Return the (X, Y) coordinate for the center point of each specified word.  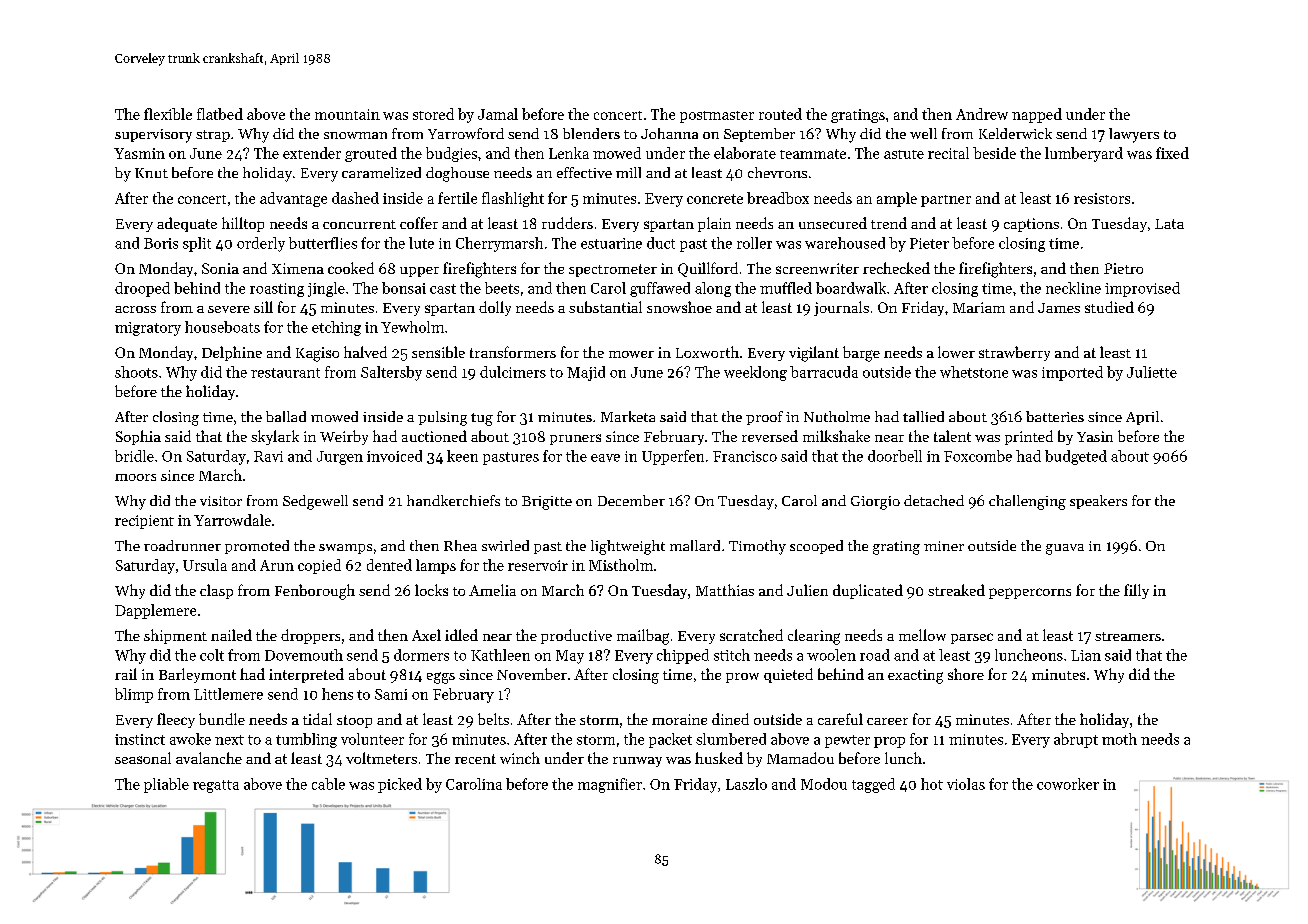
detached (934, 500)
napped (1037, 115)
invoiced (394, 456)
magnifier (610, 785)
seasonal (143, 758)
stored (433, 114)
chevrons (777, 172)
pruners (575, 439)
